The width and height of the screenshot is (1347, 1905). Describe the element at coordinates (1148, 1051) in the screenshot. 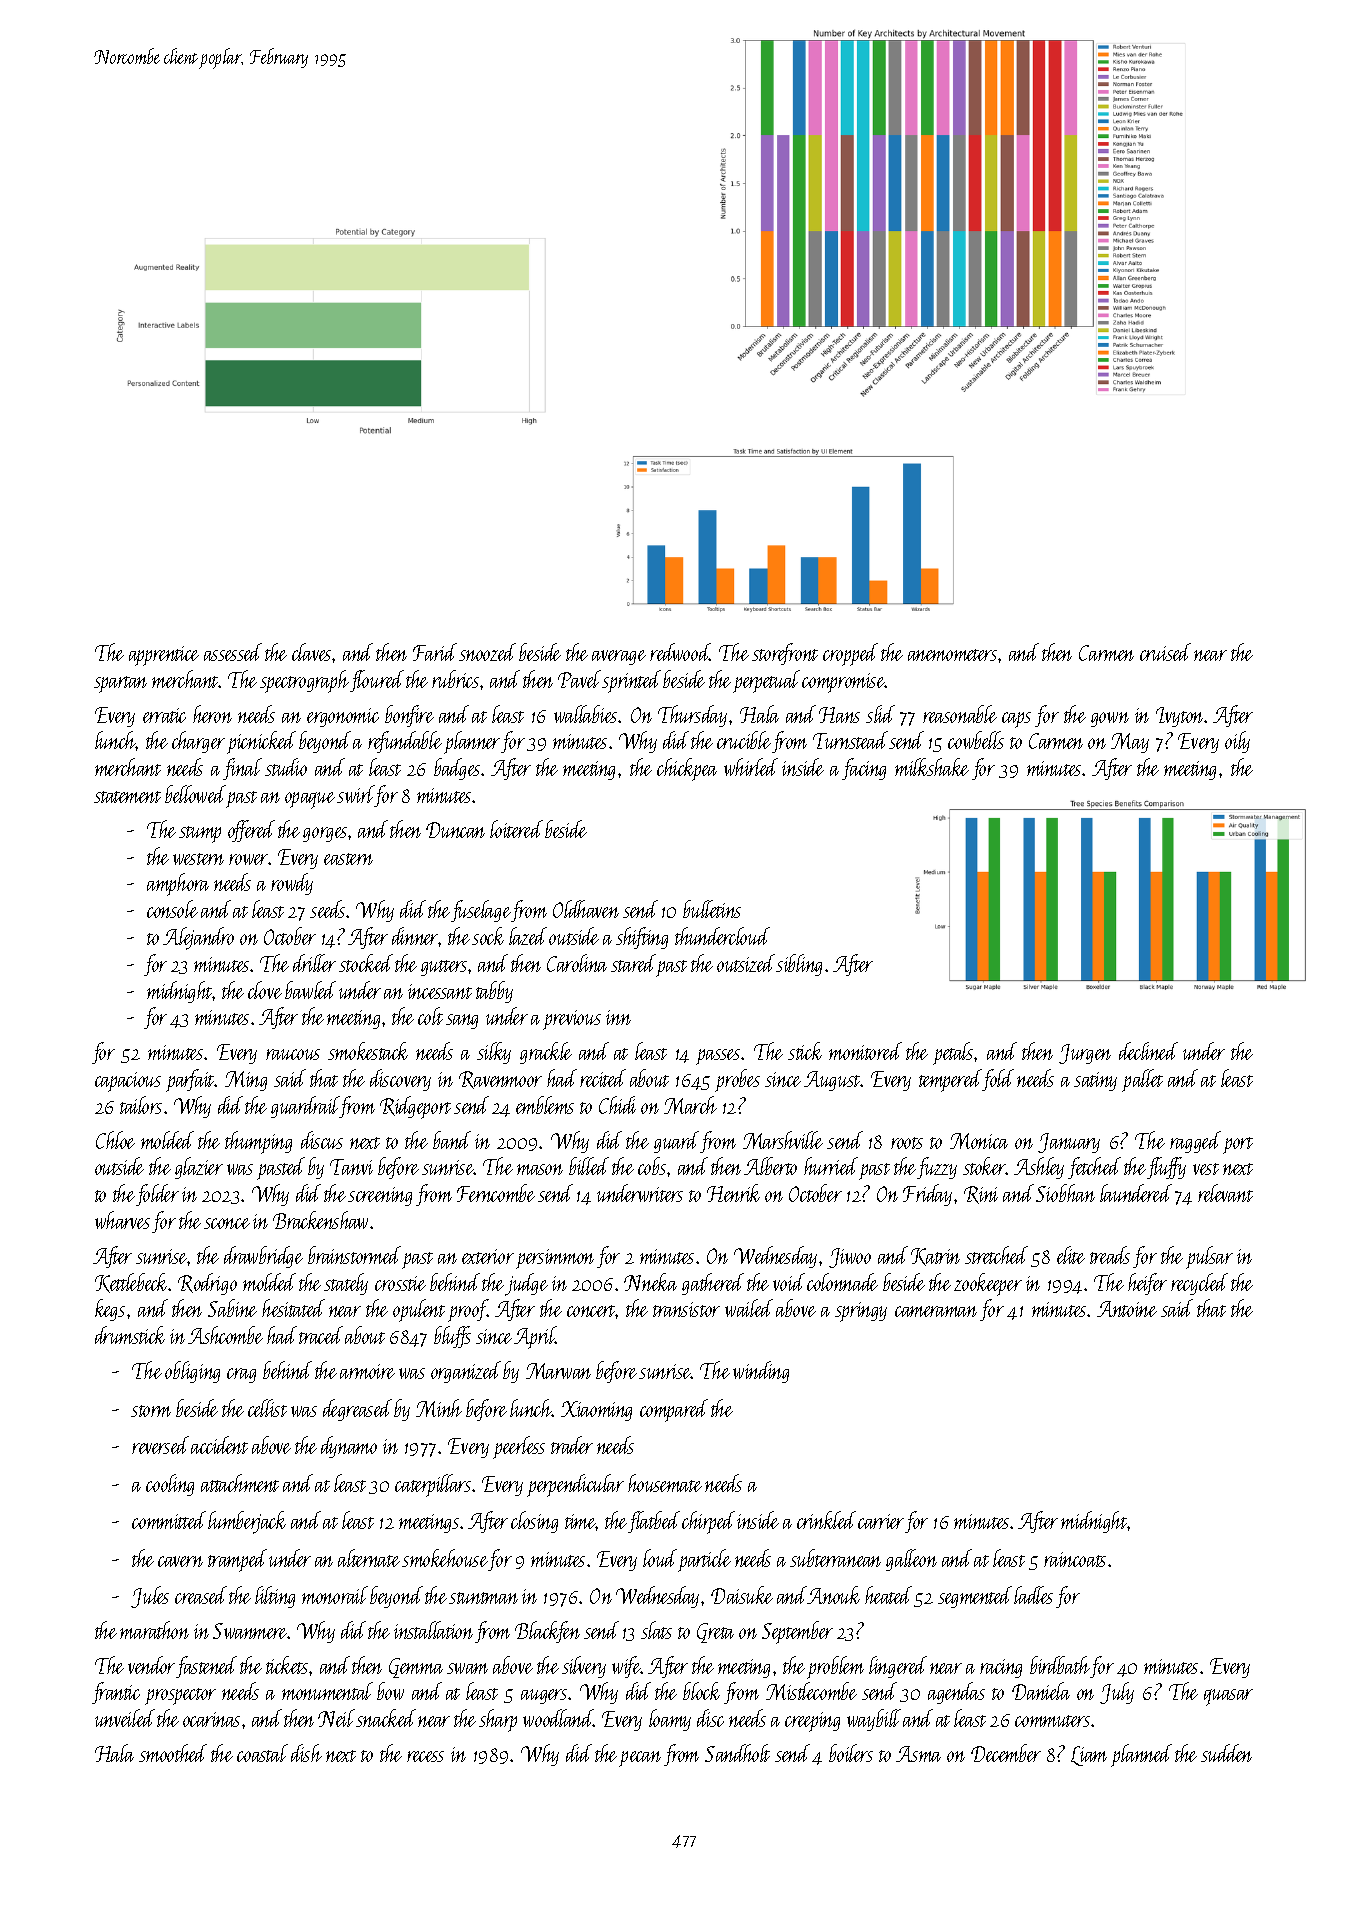

I see `declined` at that location.
